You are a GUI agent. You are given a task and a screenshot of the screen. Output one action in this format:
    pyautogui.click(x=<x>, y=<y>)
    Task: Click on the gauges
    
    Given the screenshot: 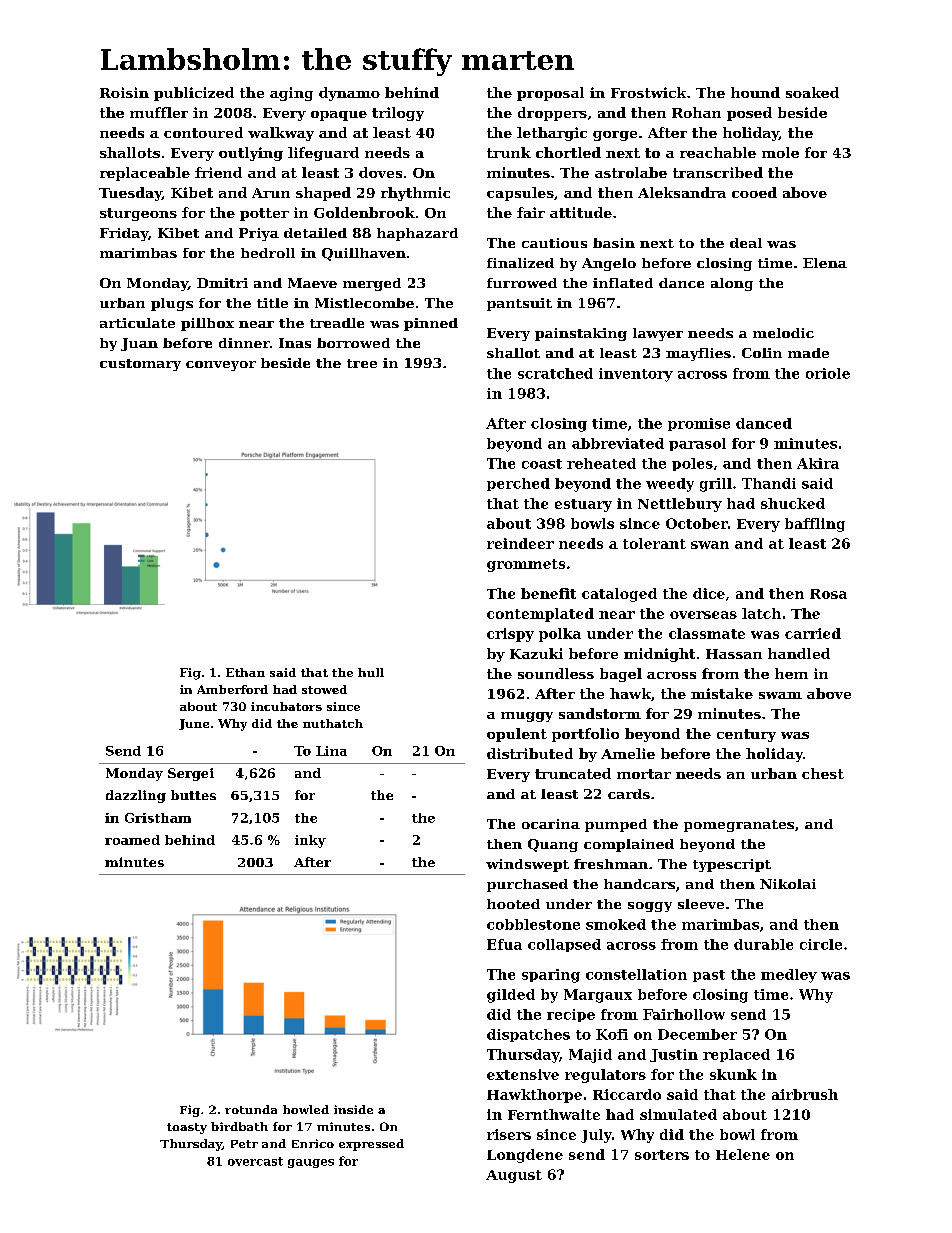 What is the action you would take?
    pyautogui.click(x=311, y=1163)
